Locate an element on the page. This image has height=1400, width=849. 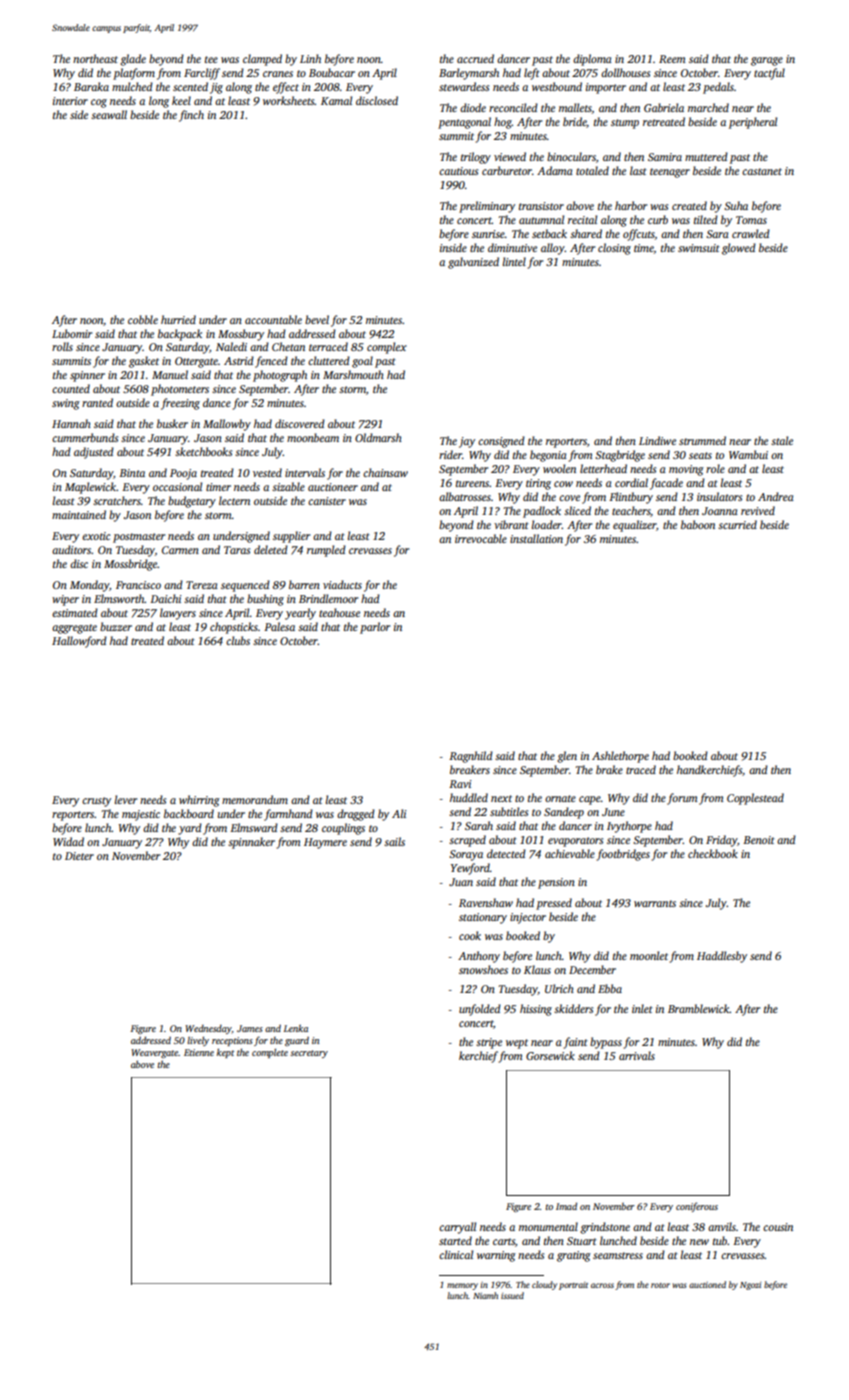
complete is located at coordinates (270, 1053).
